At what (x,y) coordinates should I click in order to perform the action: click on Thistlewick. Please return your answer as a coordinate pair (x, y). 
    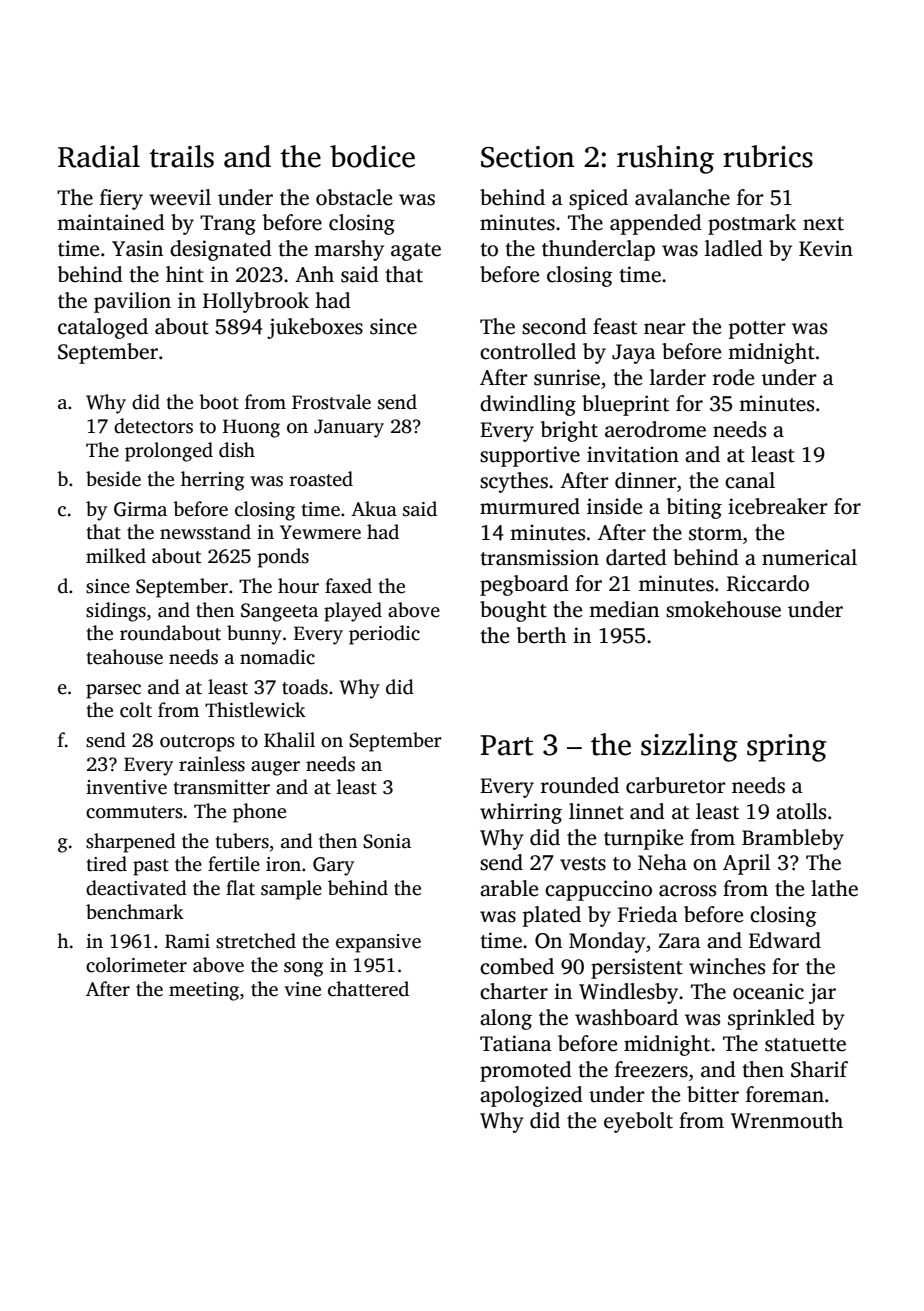
    Looking at the image, I should click on (255, 710).
